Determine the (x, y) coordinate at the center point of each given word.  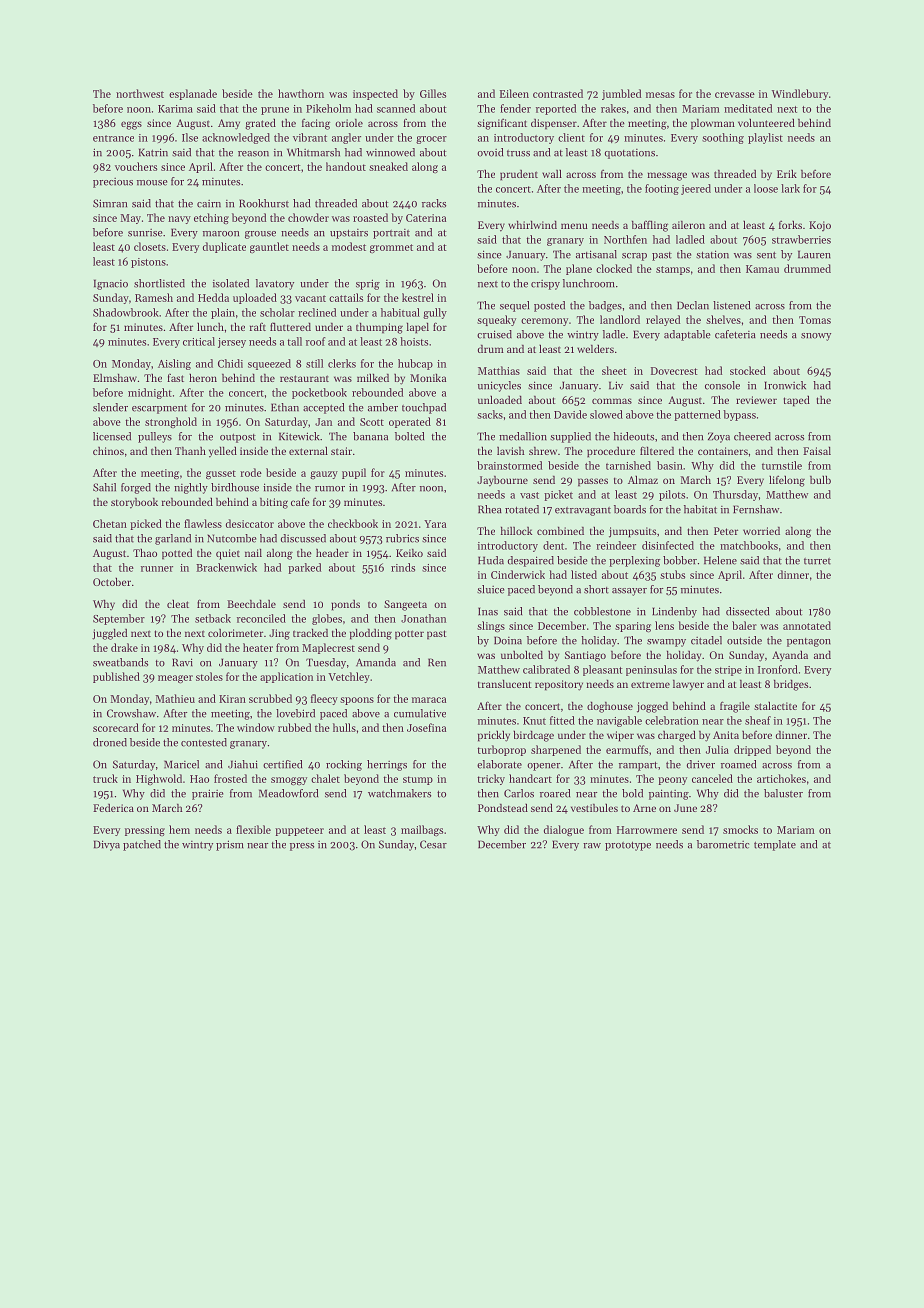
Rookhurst (264, 203)
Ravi (182, 662)
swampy (666, 643)
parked (304, 568)
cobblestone (602, 611)
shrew (543, 451)
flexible (253, 829)
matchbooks (749, 545)
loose (766, 188)
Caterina (426, 218)
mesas (660, 95)
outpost (238, 438)
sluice (491, 589)
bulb (820, 479)
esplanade (193, 94)
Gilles (433, 93)
